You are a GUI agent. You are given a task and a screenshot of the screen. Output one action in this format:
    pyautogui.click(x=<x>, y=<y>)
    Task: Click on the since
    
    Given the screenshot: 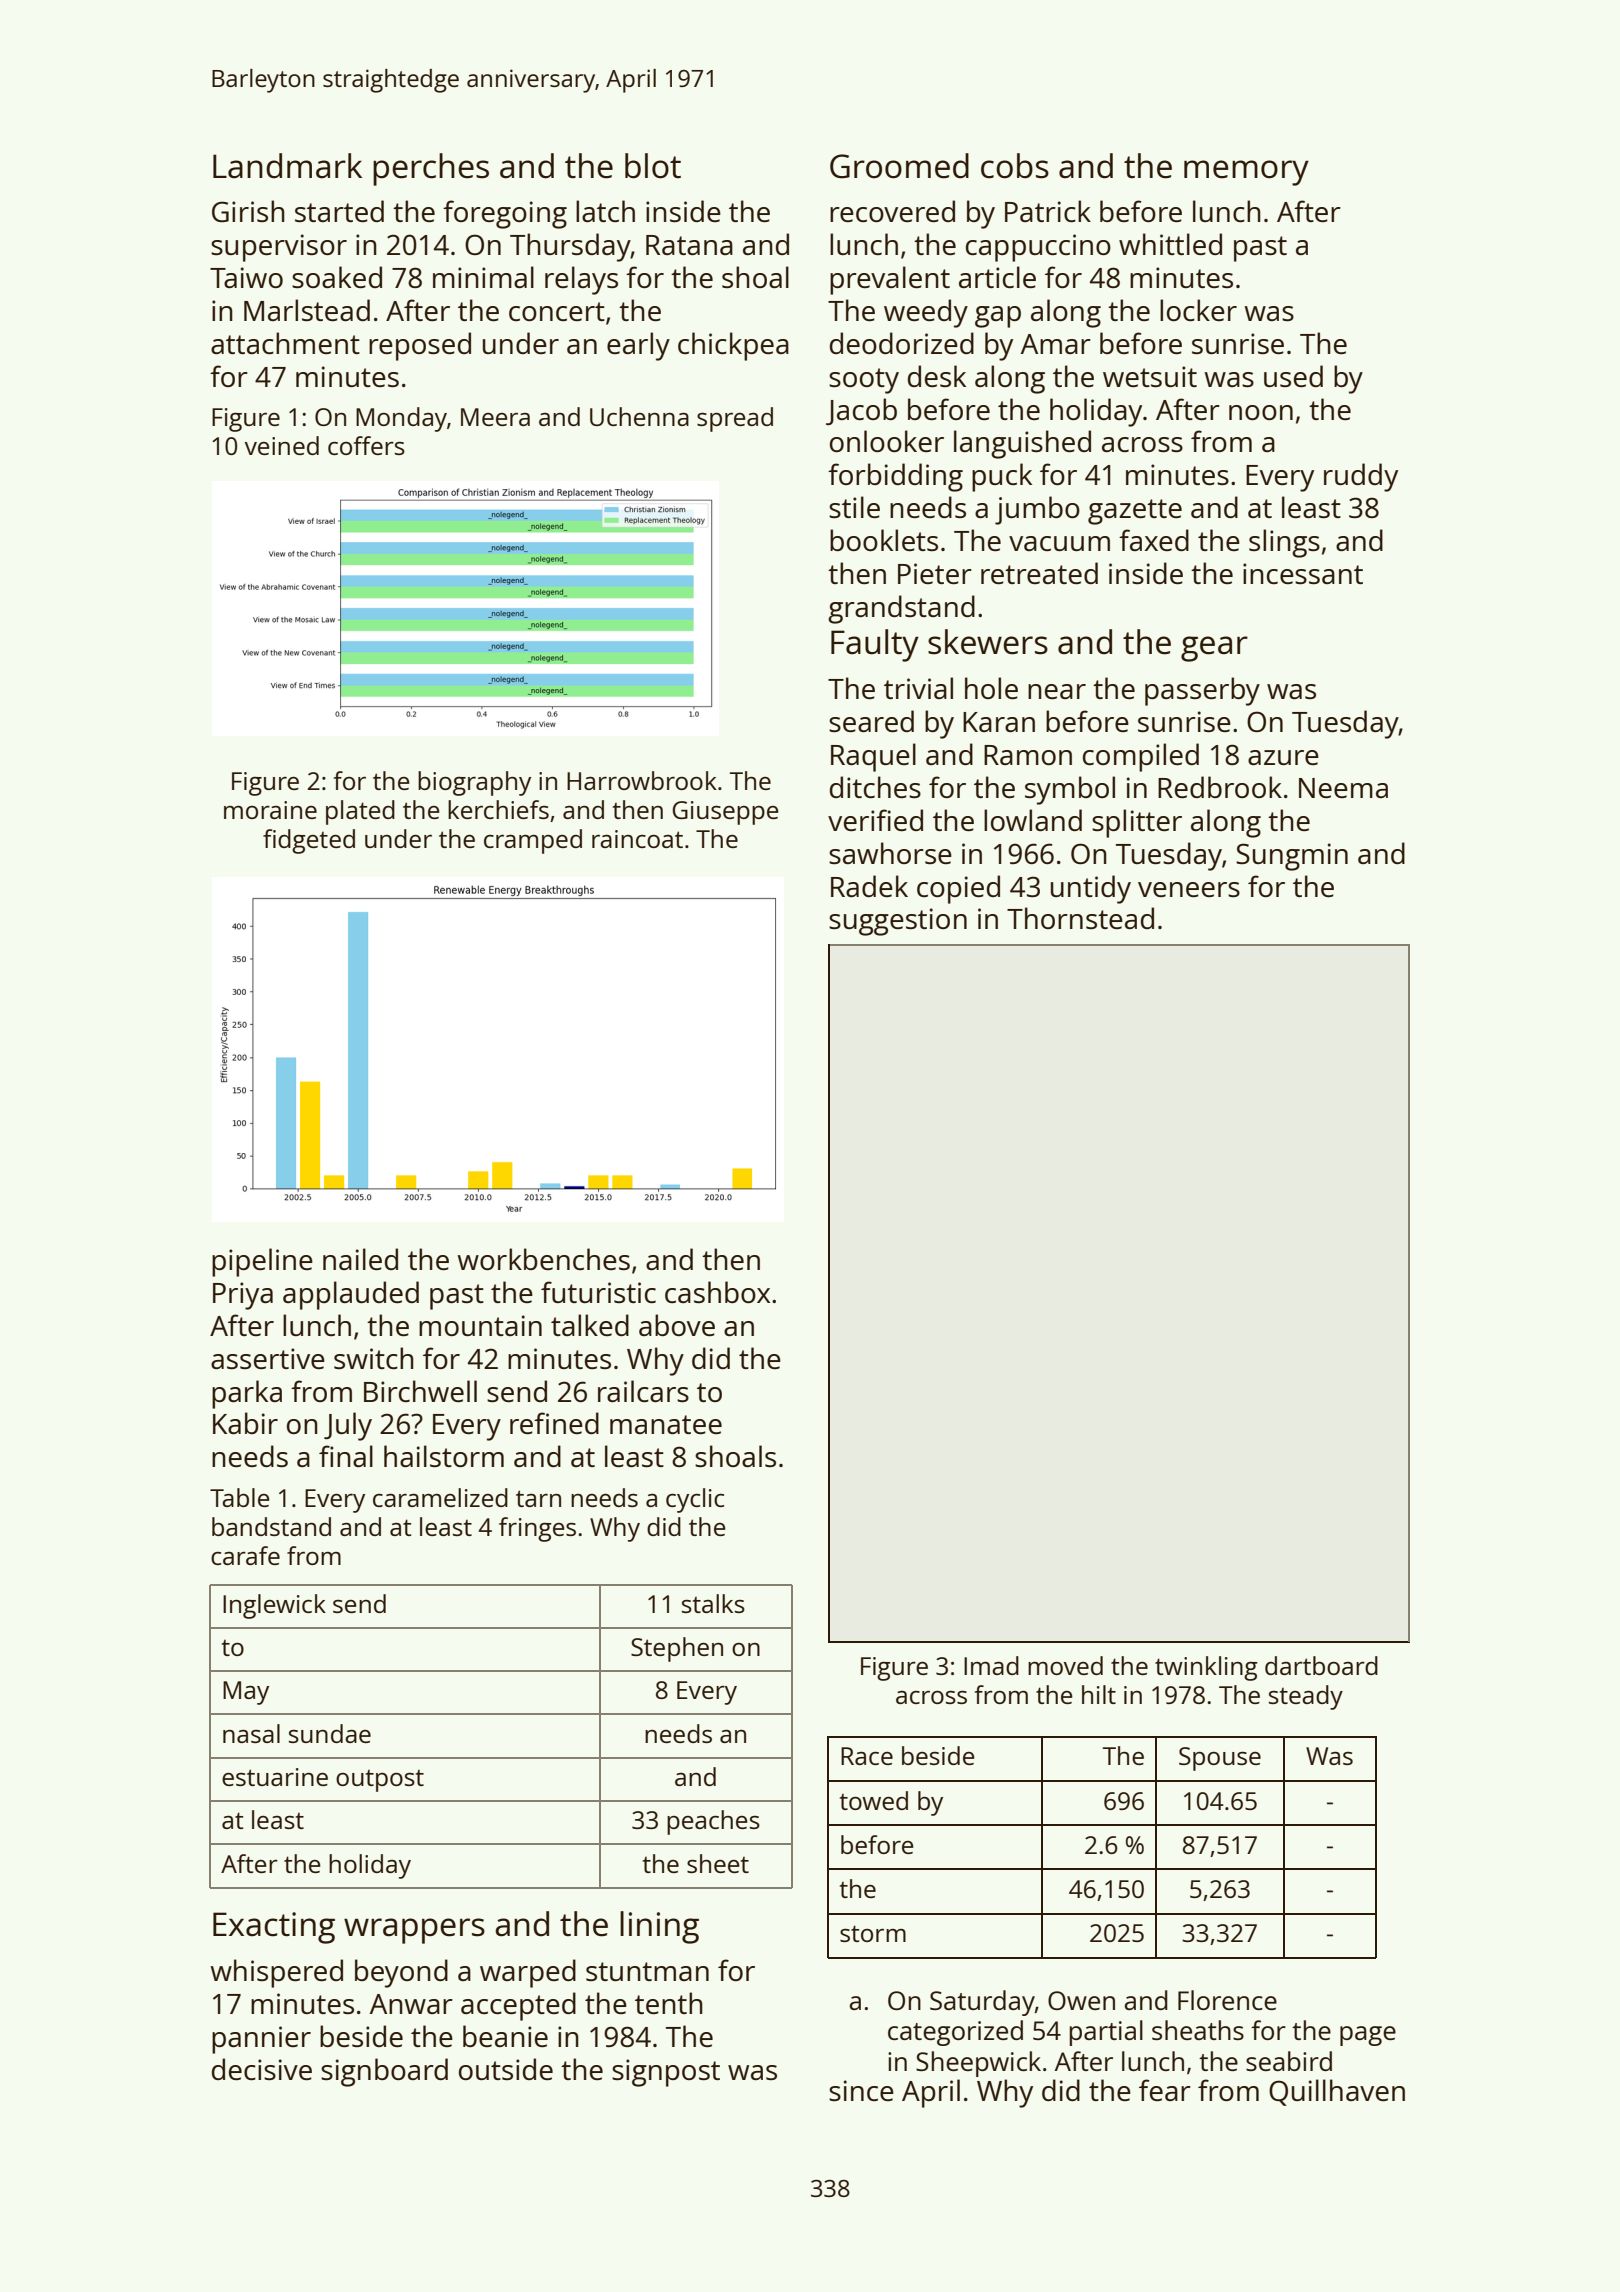 What is the action you would take?
    pyautogui.click(x=861, y=2090)
